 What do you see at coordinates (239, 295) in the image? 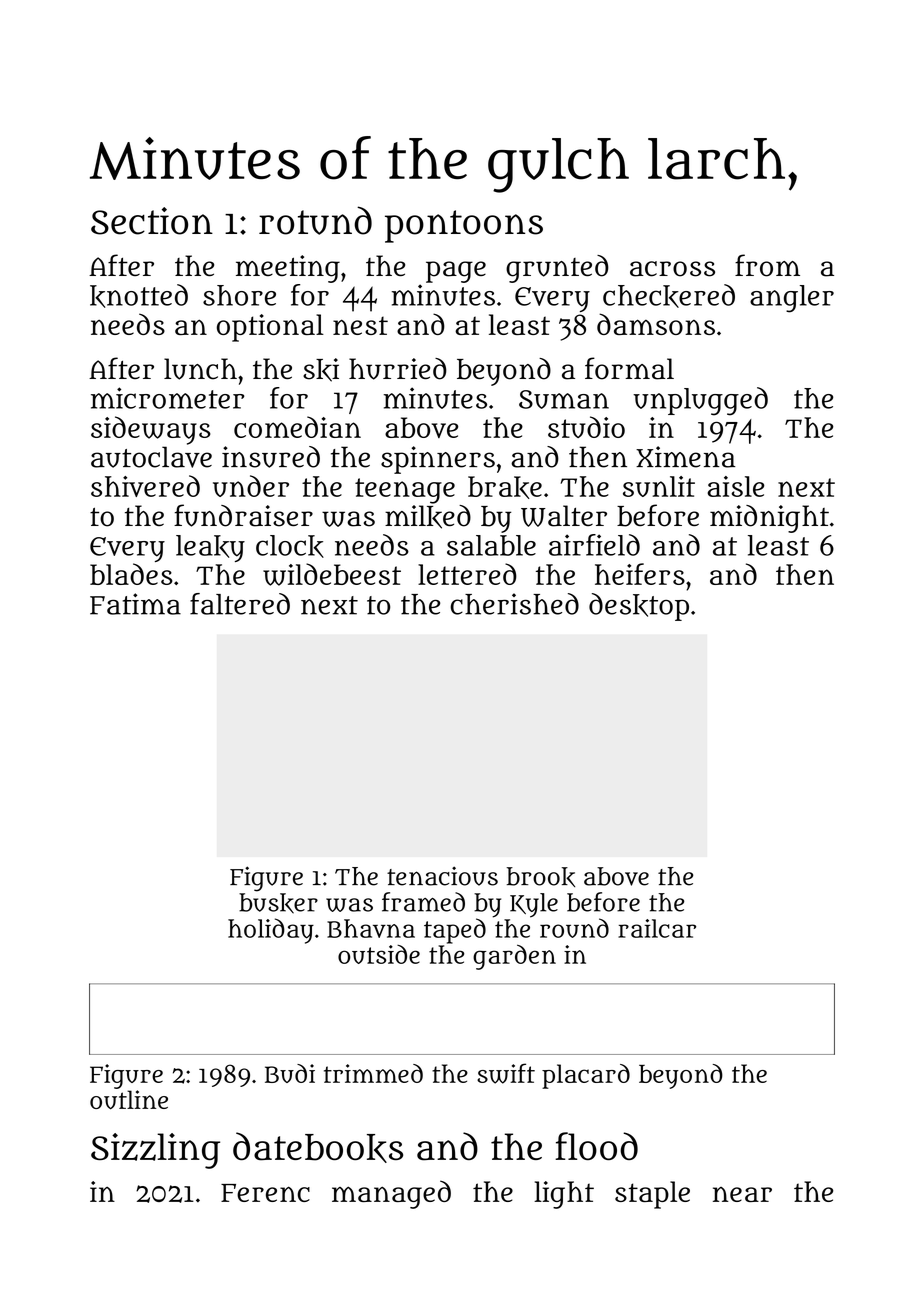
I see `shore` at bounding box center [239, 295].
